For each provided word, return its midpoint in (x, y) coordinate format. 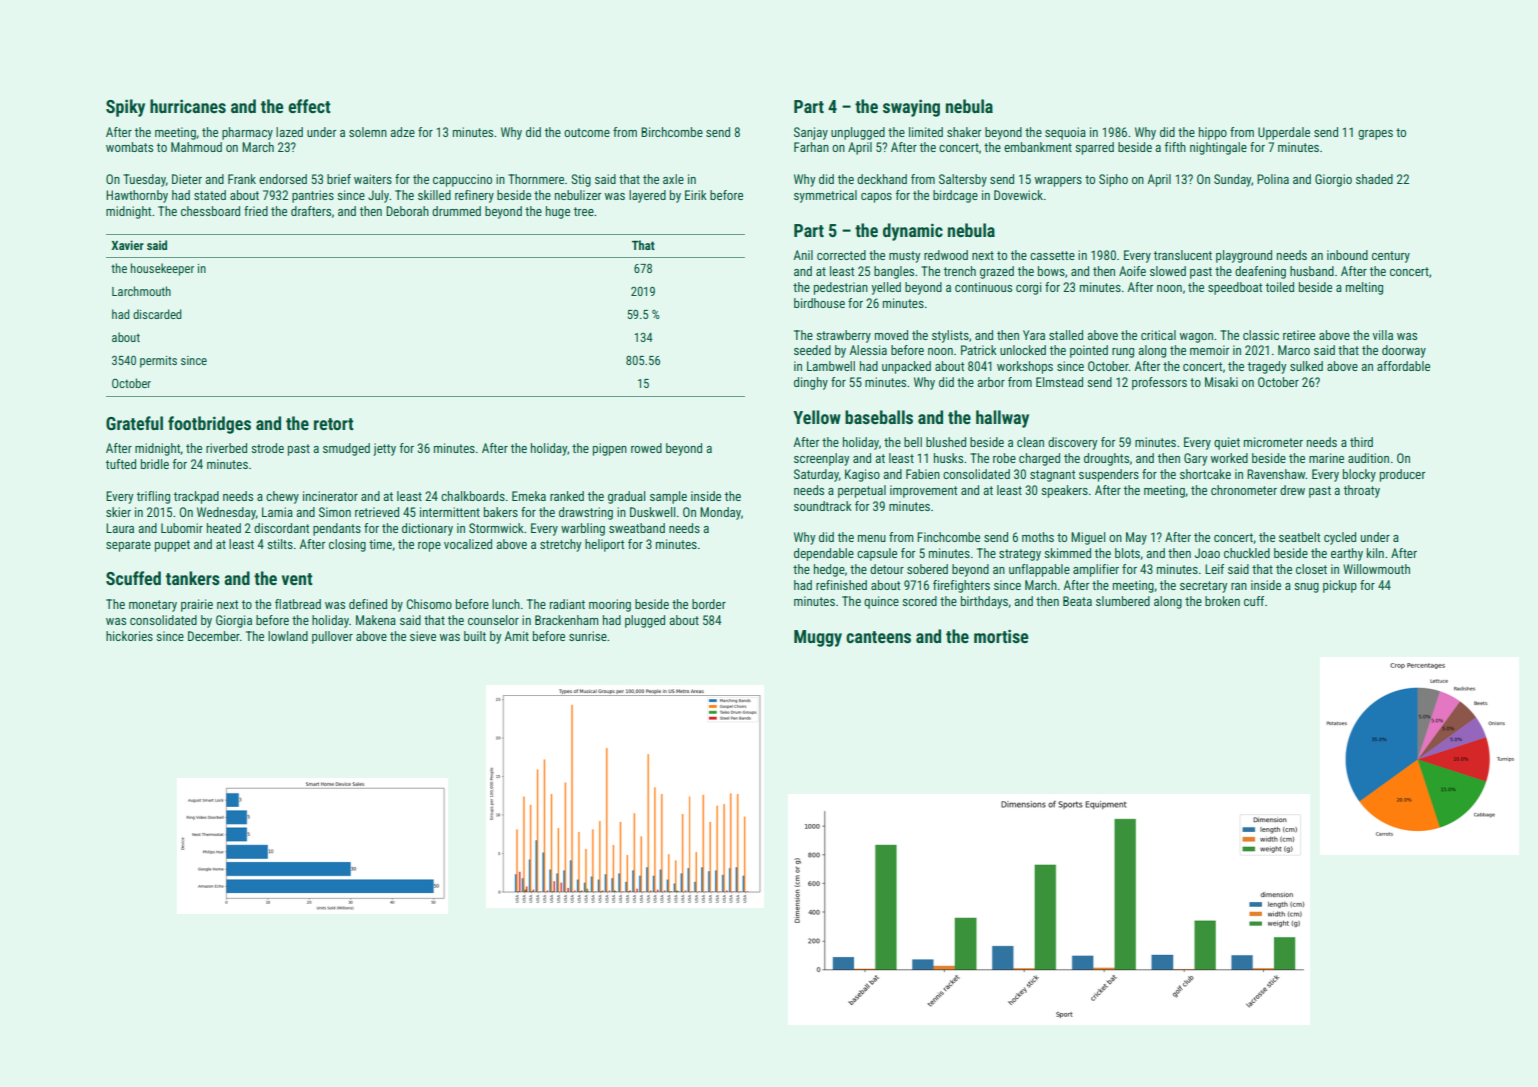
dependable (824, 554)
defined (368, 604)
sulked (1306, 366)
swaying (911, 108)
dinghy (811, 383)
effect (309, 106)
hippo (1213, 133)
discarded (157, 314)
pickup (1340, 586)
